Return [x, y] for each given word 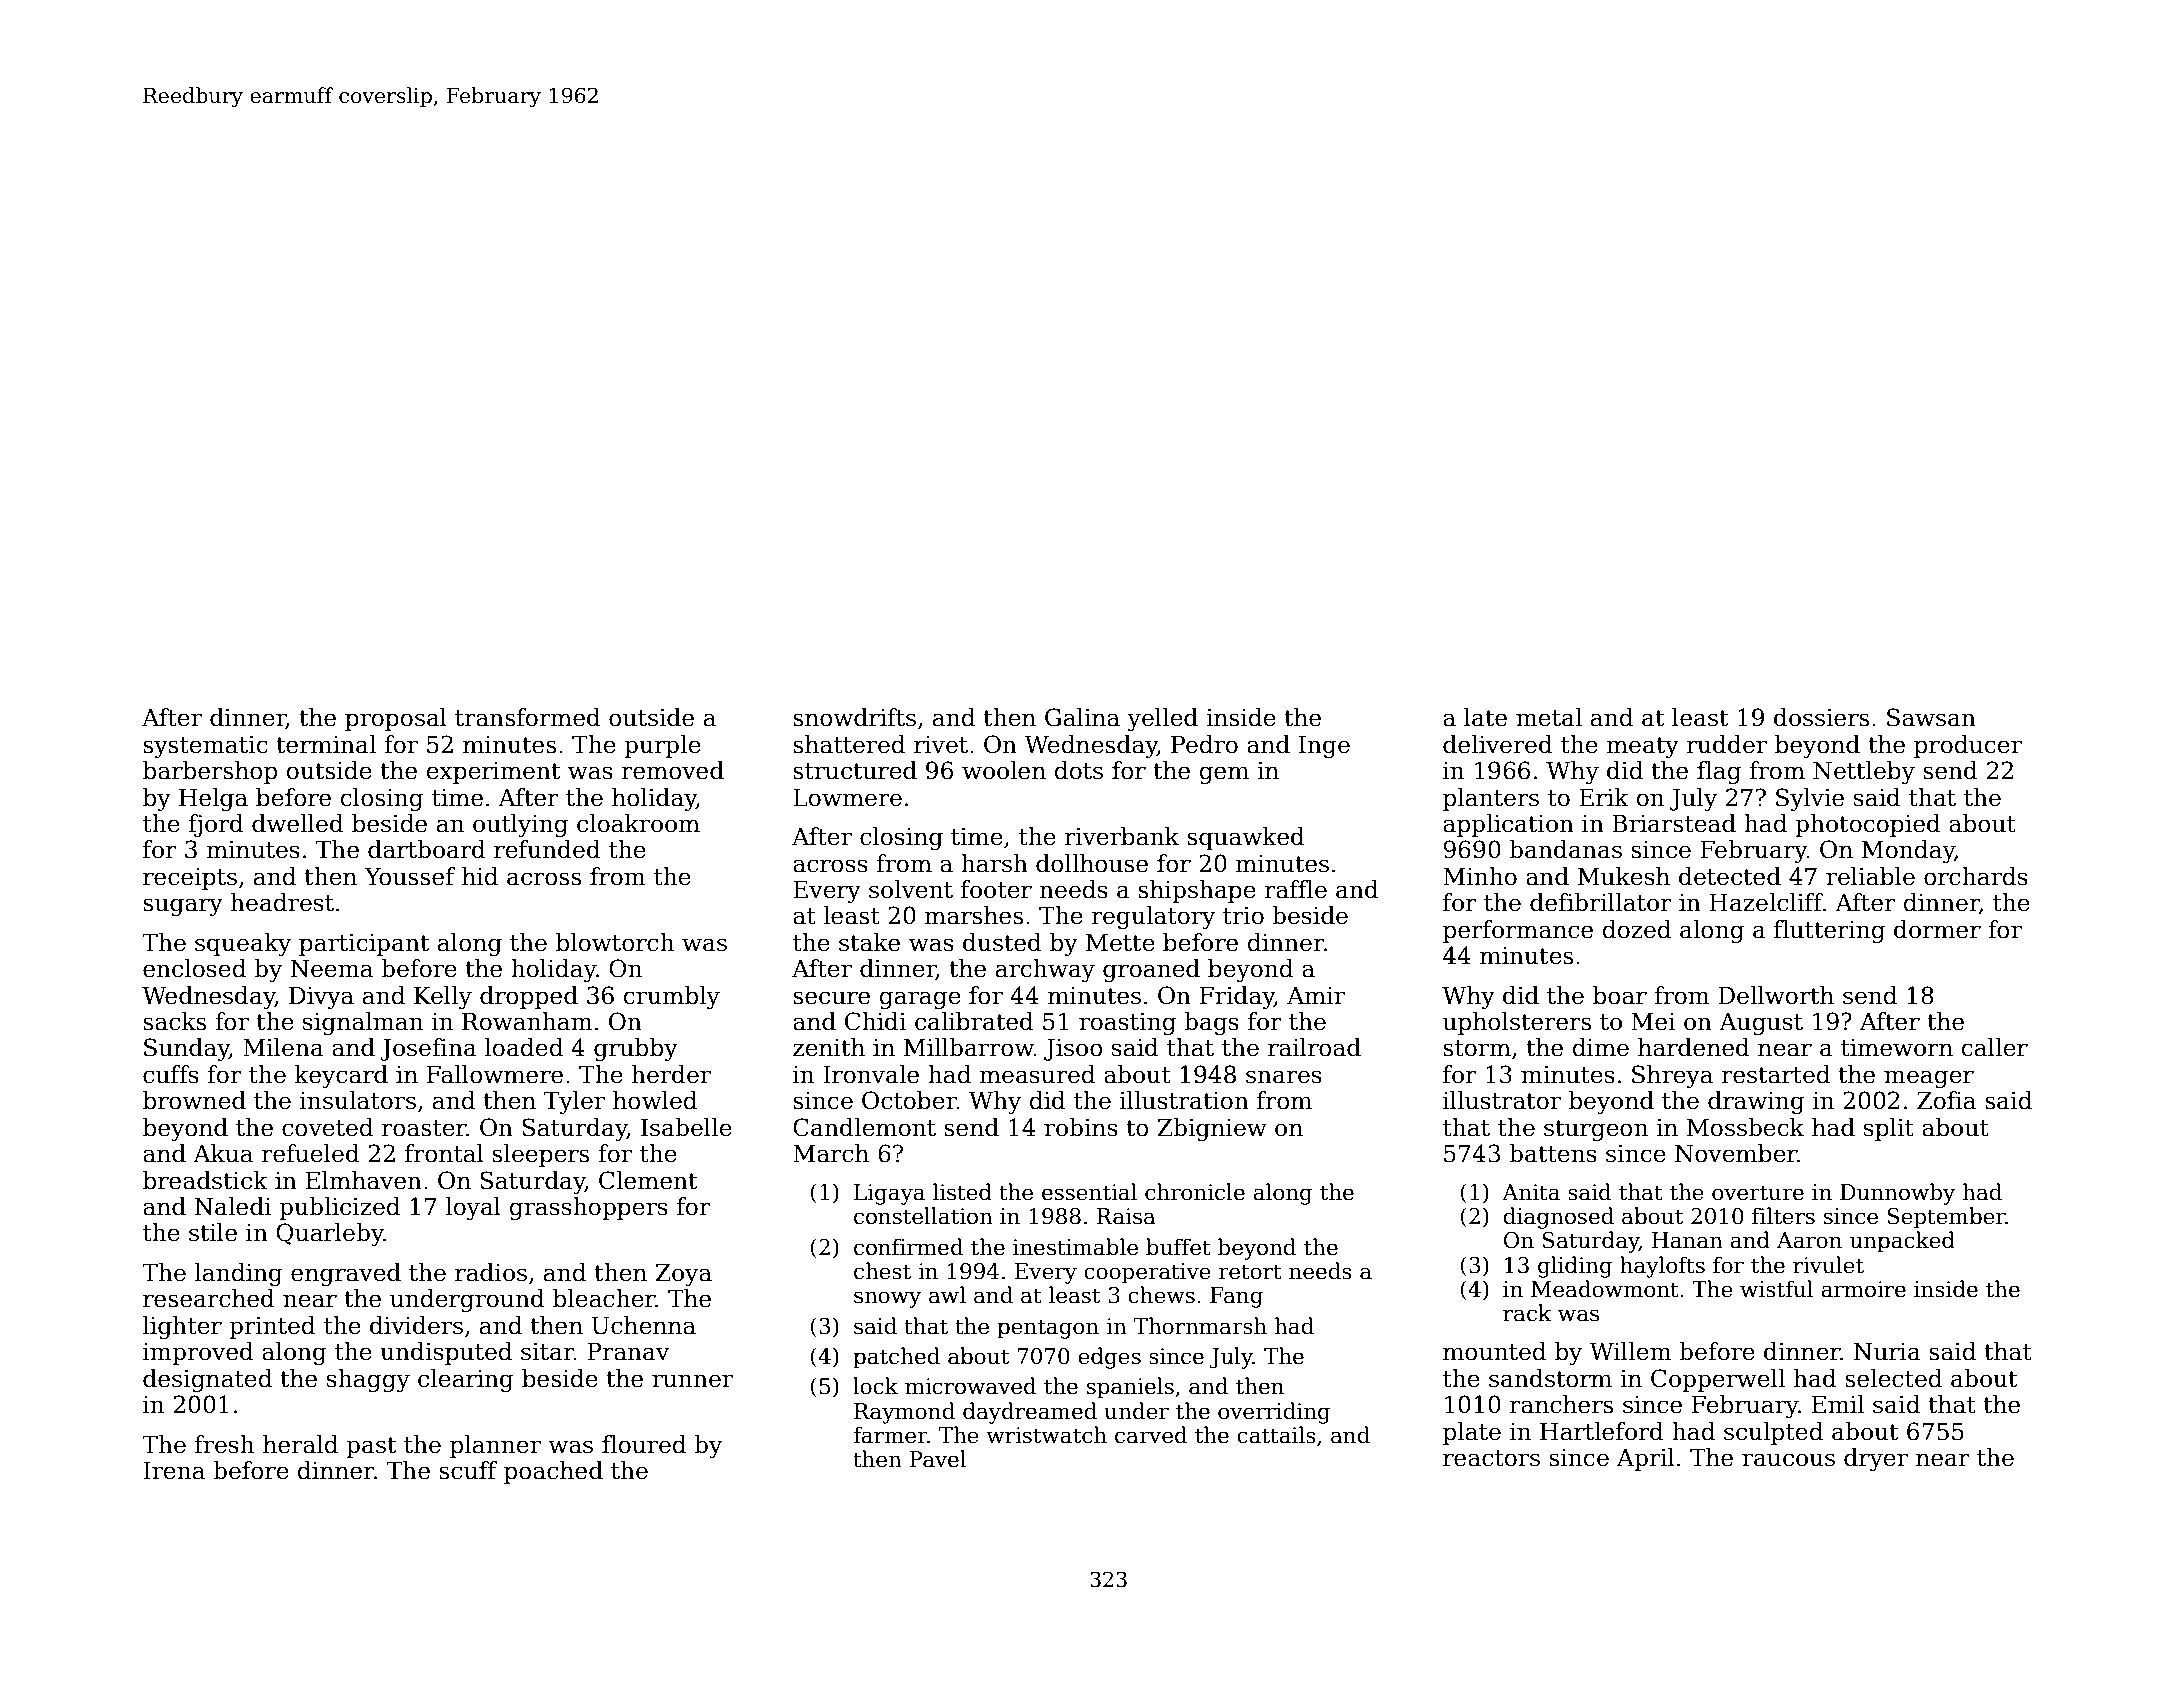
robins [1081, 1127]
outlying [520, 825]
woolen [1004, 770]
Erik [1604, 797]
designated [207, 1380]
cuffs [171, 1074]
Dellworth [1776, 995]
